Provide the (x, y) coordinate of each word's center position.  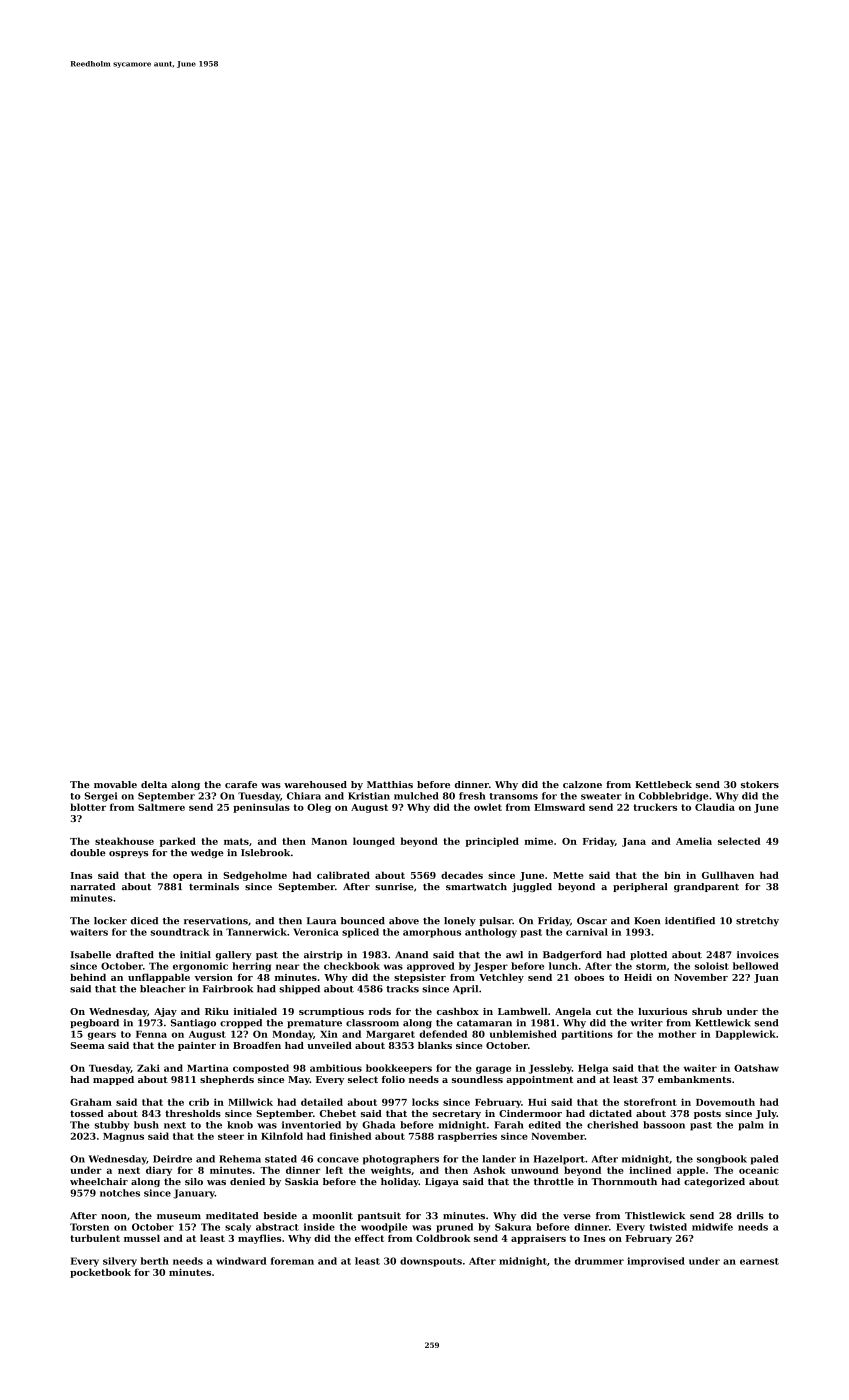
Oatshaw (756, 1068)
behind (88, 977)
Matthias (390, 784)
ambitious (336, 1068)
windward (241, 1261)
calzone (582, 784)
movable (115, 784)
